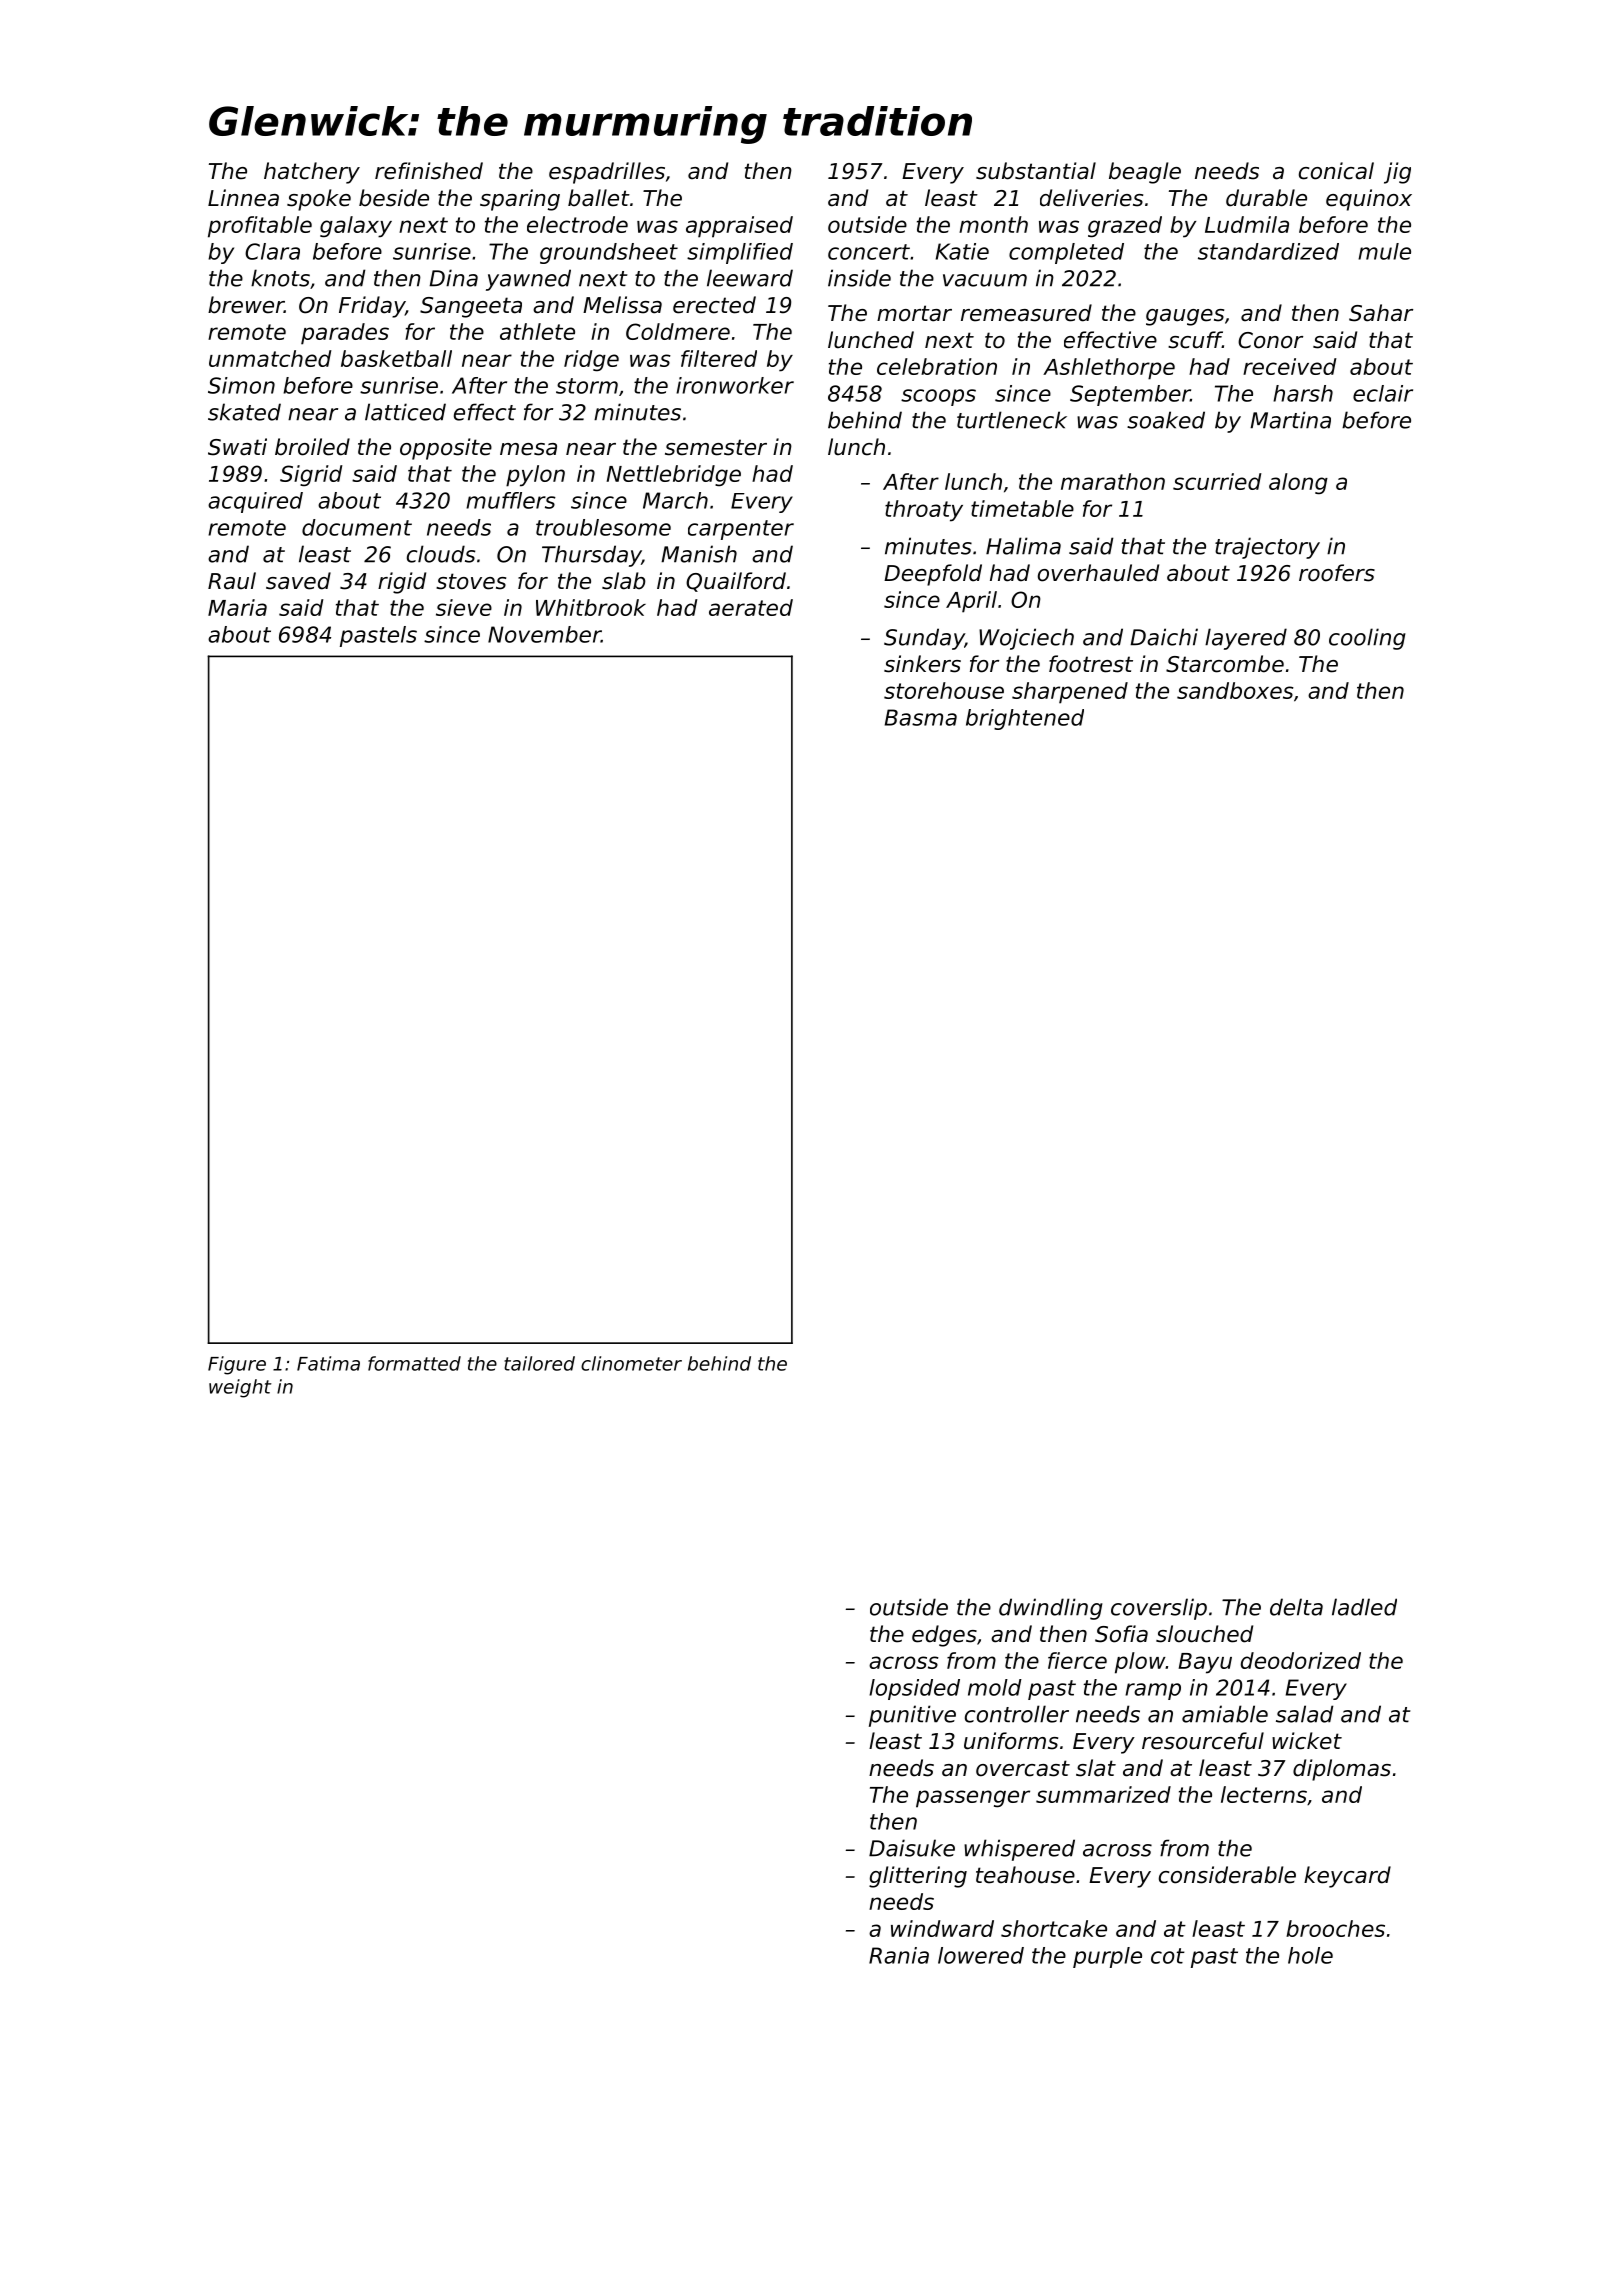 The width and height of the page is (1620, 2292). Describe the element at coordinates (739, 227) in the page. I see `appraised` at that location.
